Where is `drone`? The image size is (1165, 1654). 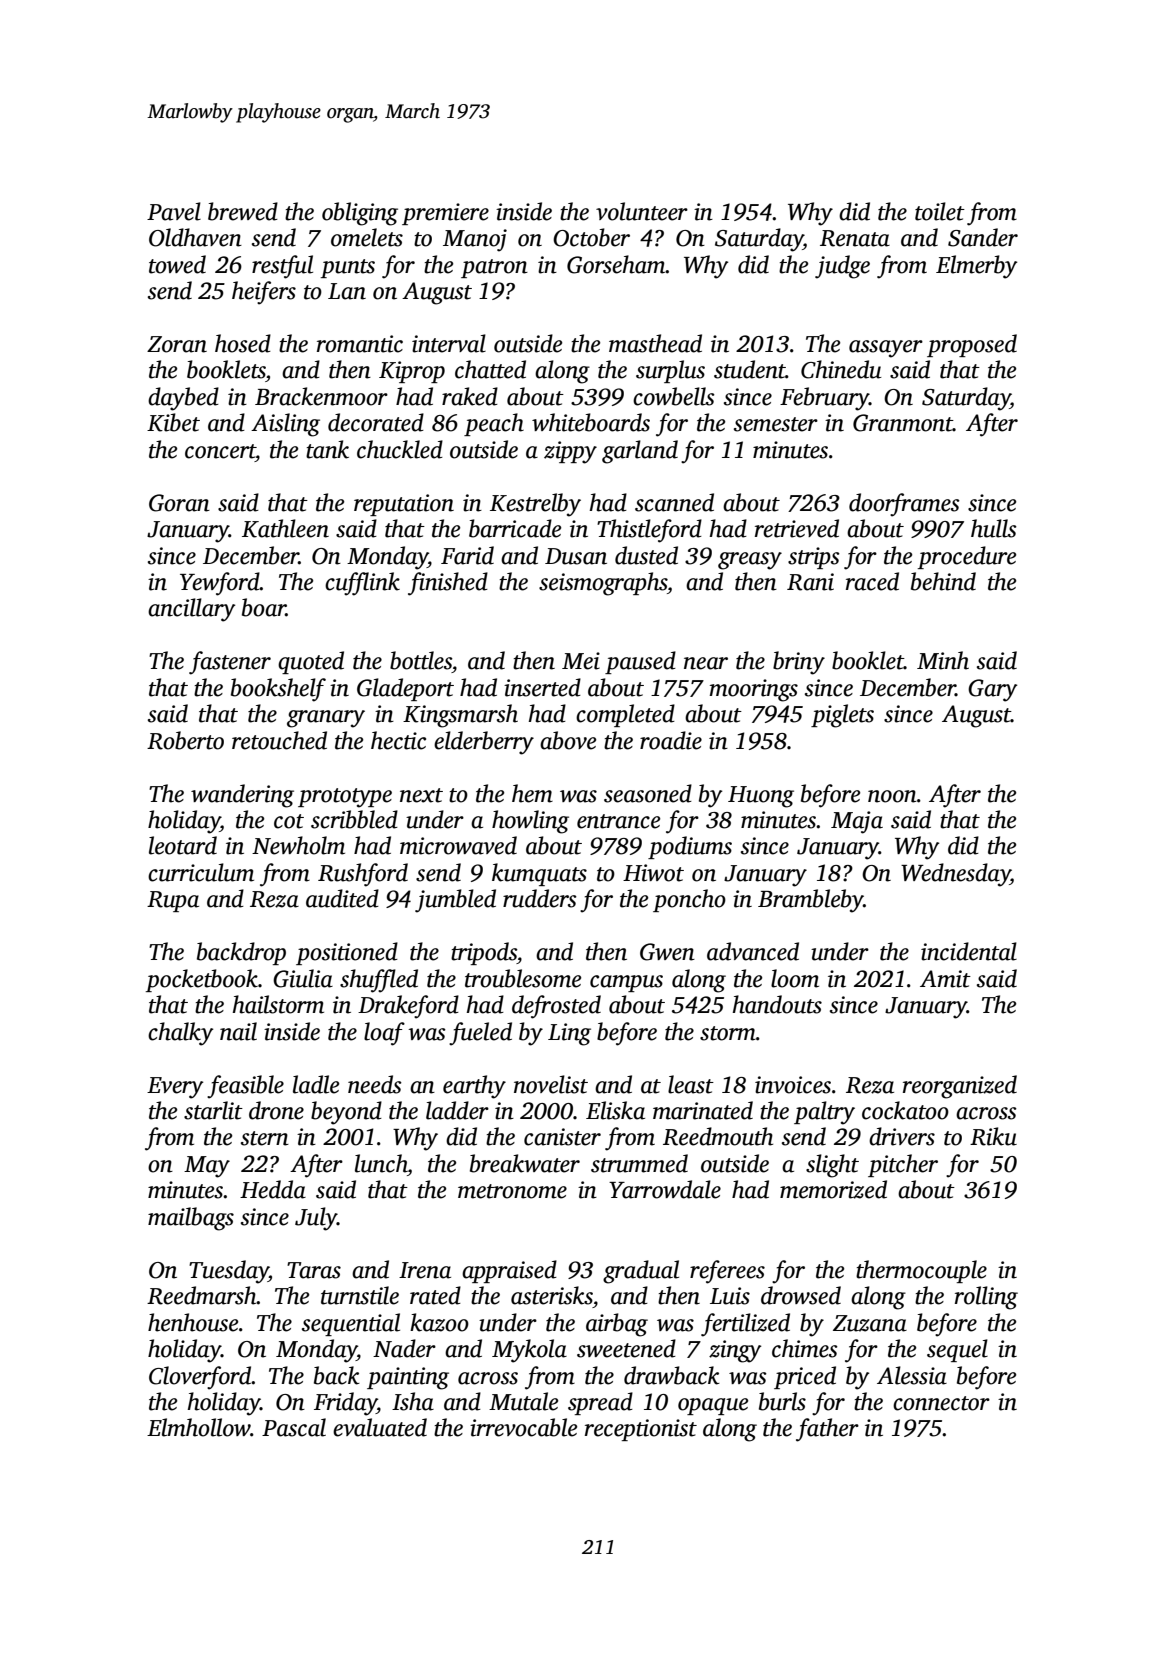 drone is located at coordinates (276, 1110).
